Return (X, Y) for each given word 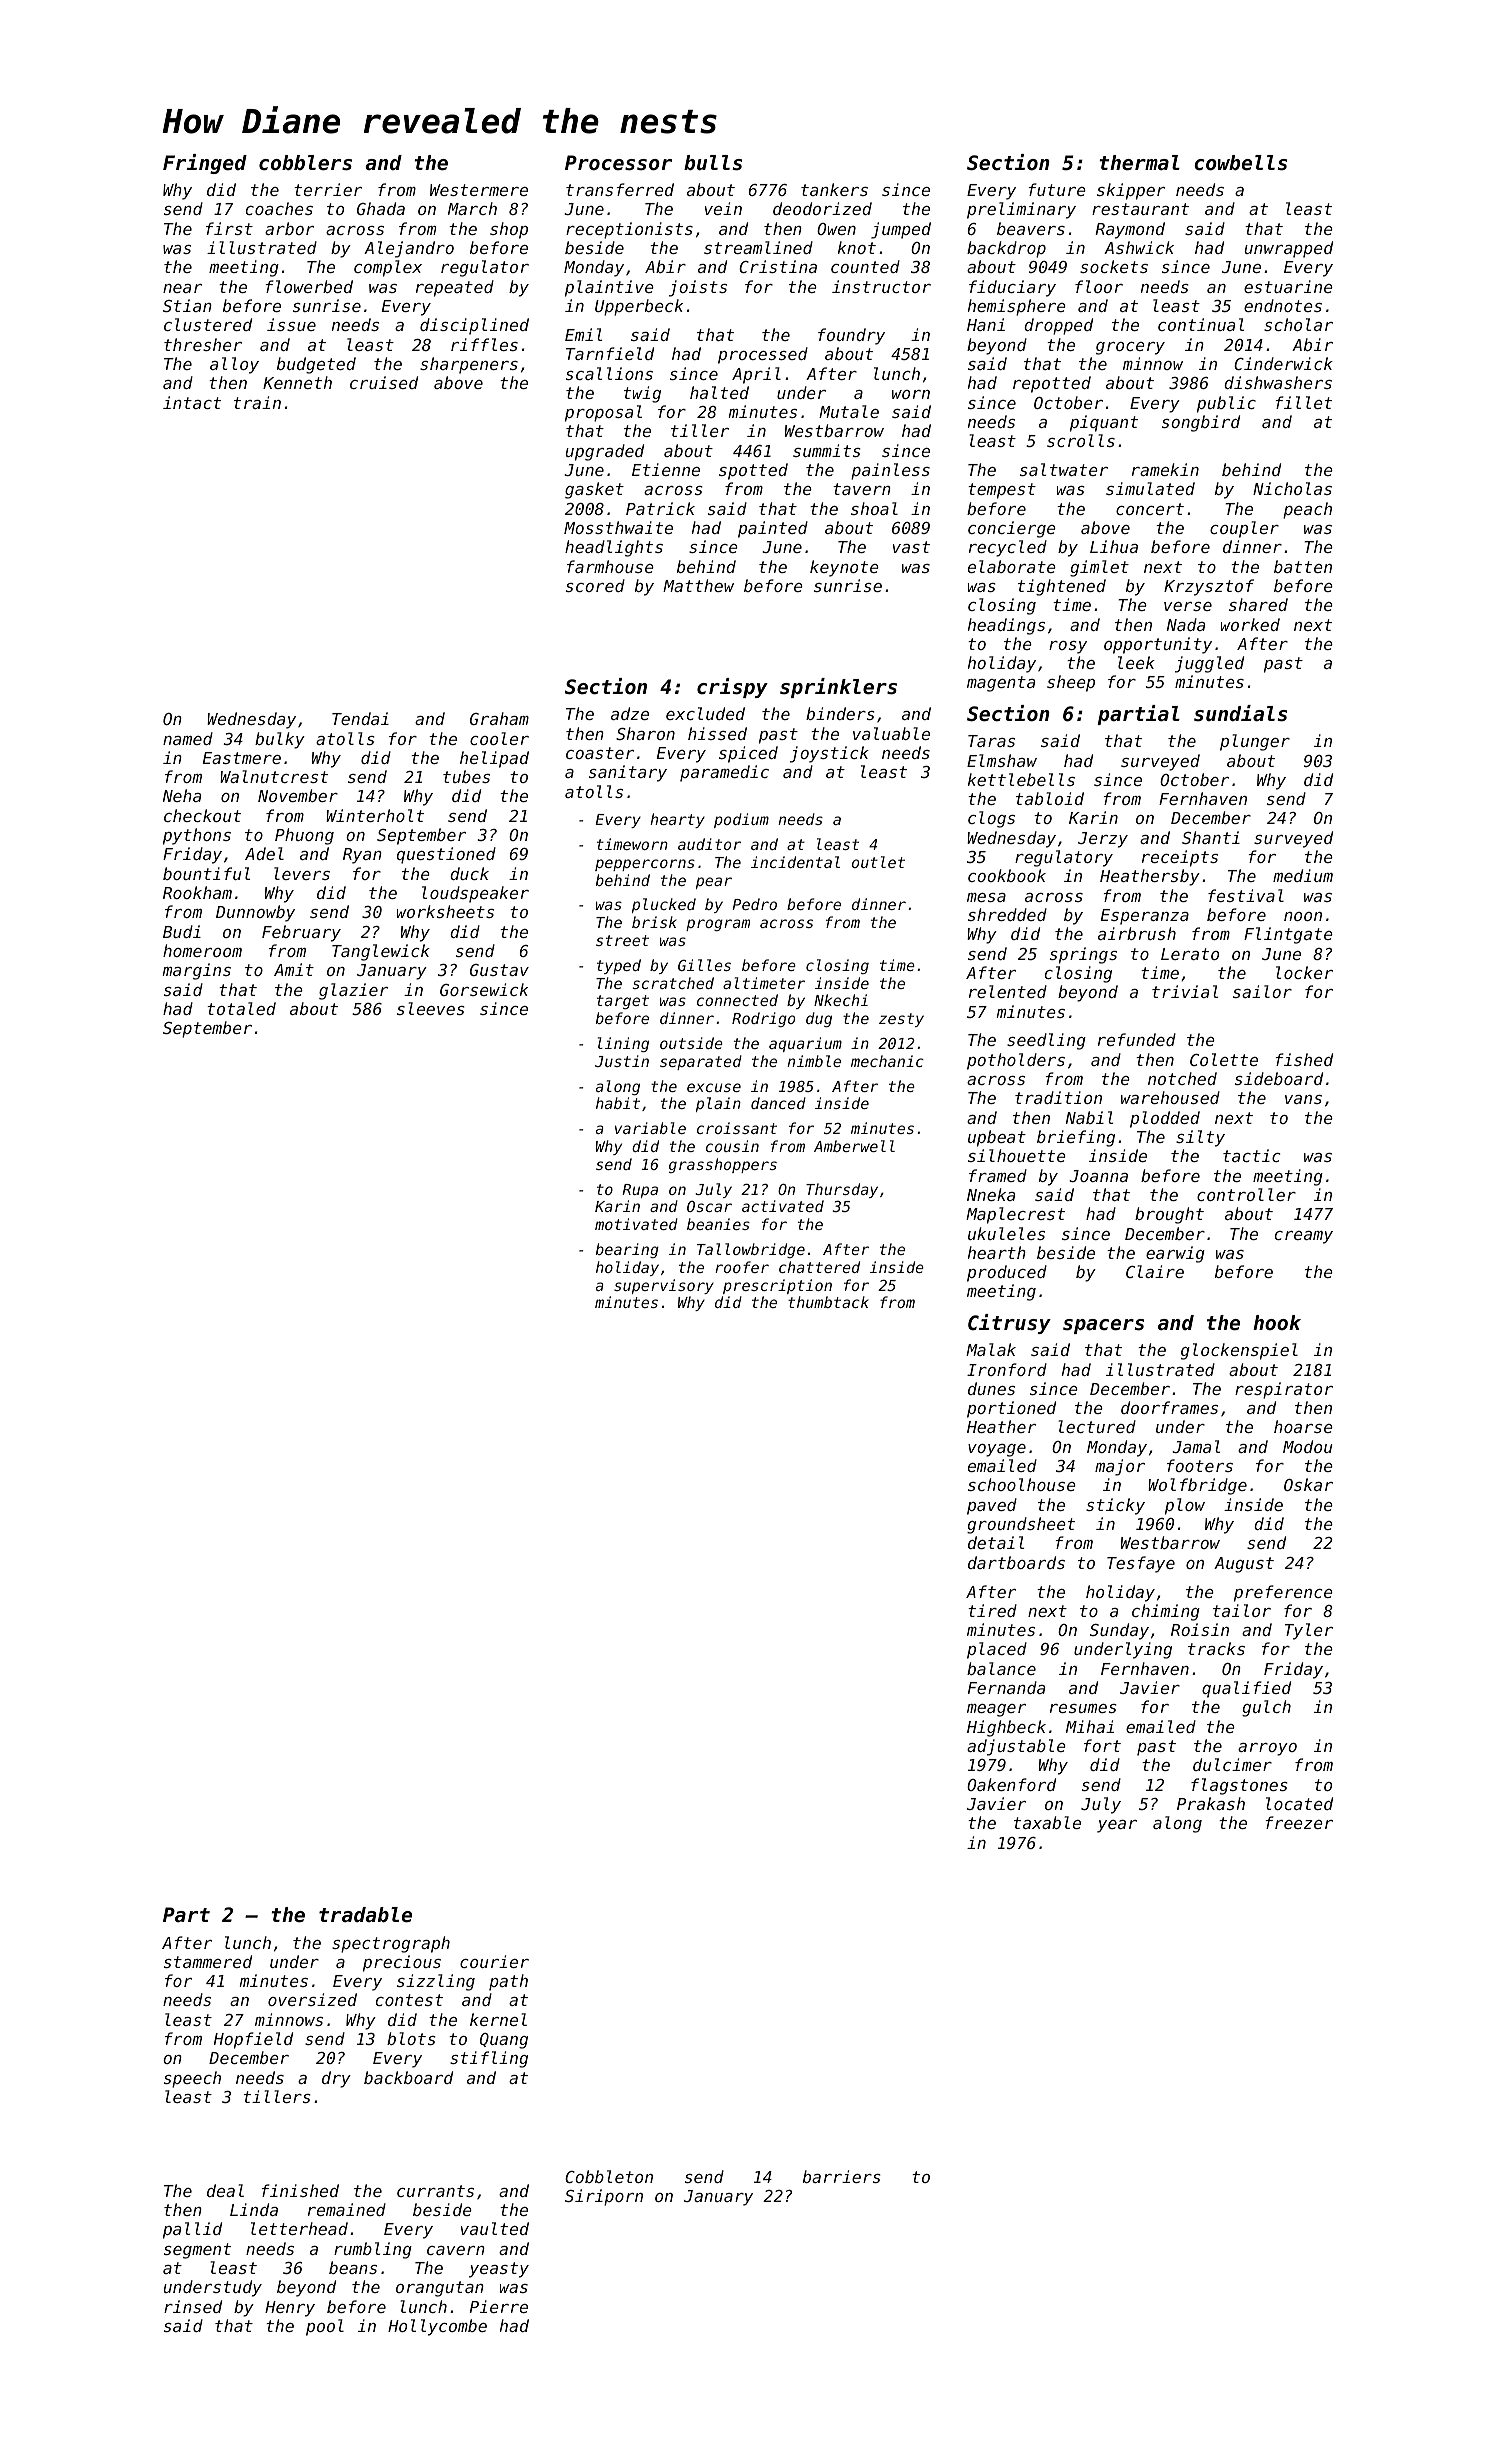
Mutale (849, 411)
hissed (717, 733)
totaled (241, 1008)
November (298, 795)
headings (1006, 626)
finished (300, 2190)
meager (996, 1710)
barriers (842, 2176)
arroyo (1267, 1749)
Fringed (205, 164)
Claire (1155, 1271)
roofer (742, 1267)
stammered (208, 1961)
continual (1201, 324)
